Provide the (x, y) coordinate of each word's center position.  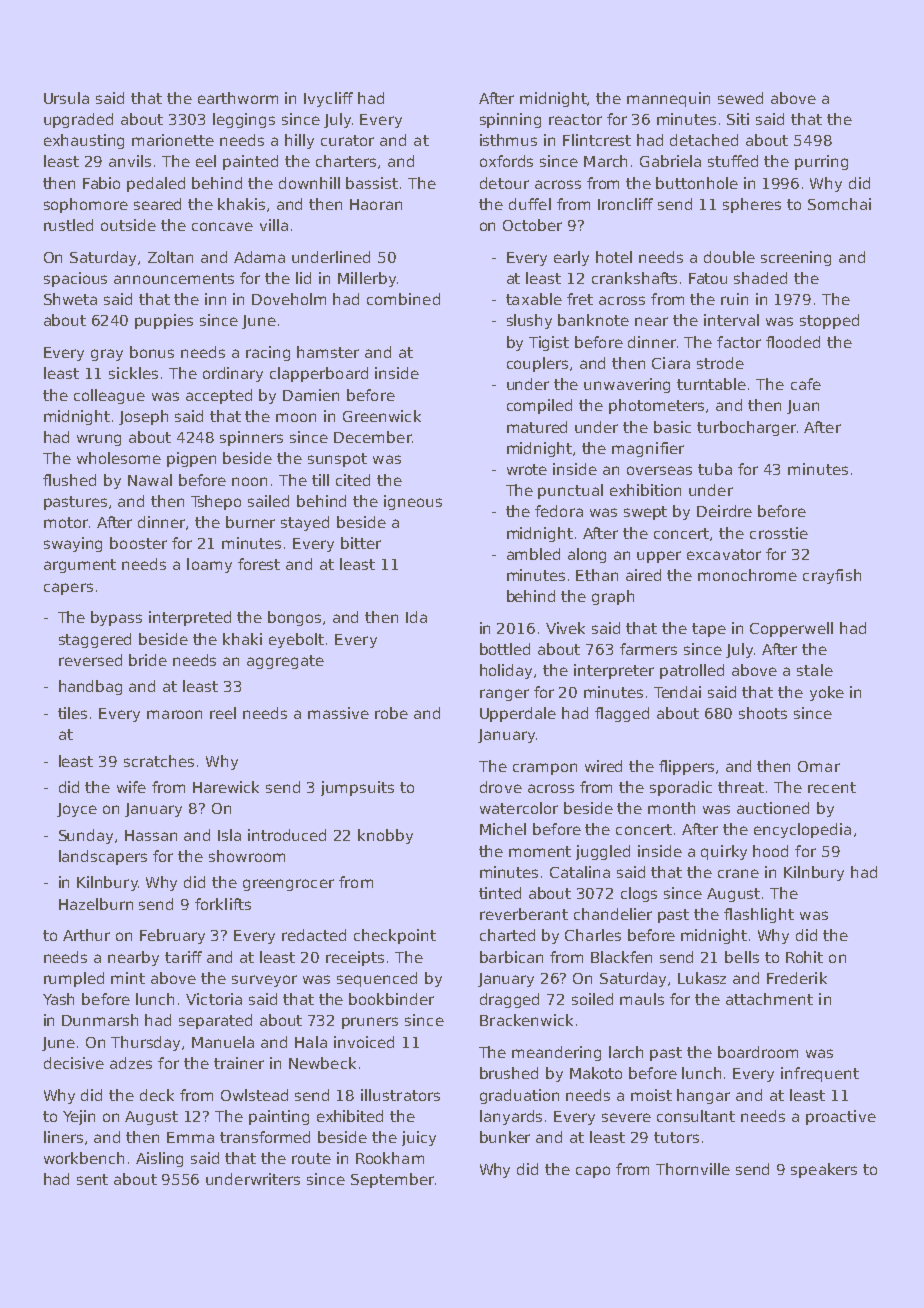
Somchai (839, 204)
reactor (575, 119)
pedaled (156, 184)
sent (92, 1179)
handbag (90, 687)
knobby (385, 836)
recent (832, 787)
